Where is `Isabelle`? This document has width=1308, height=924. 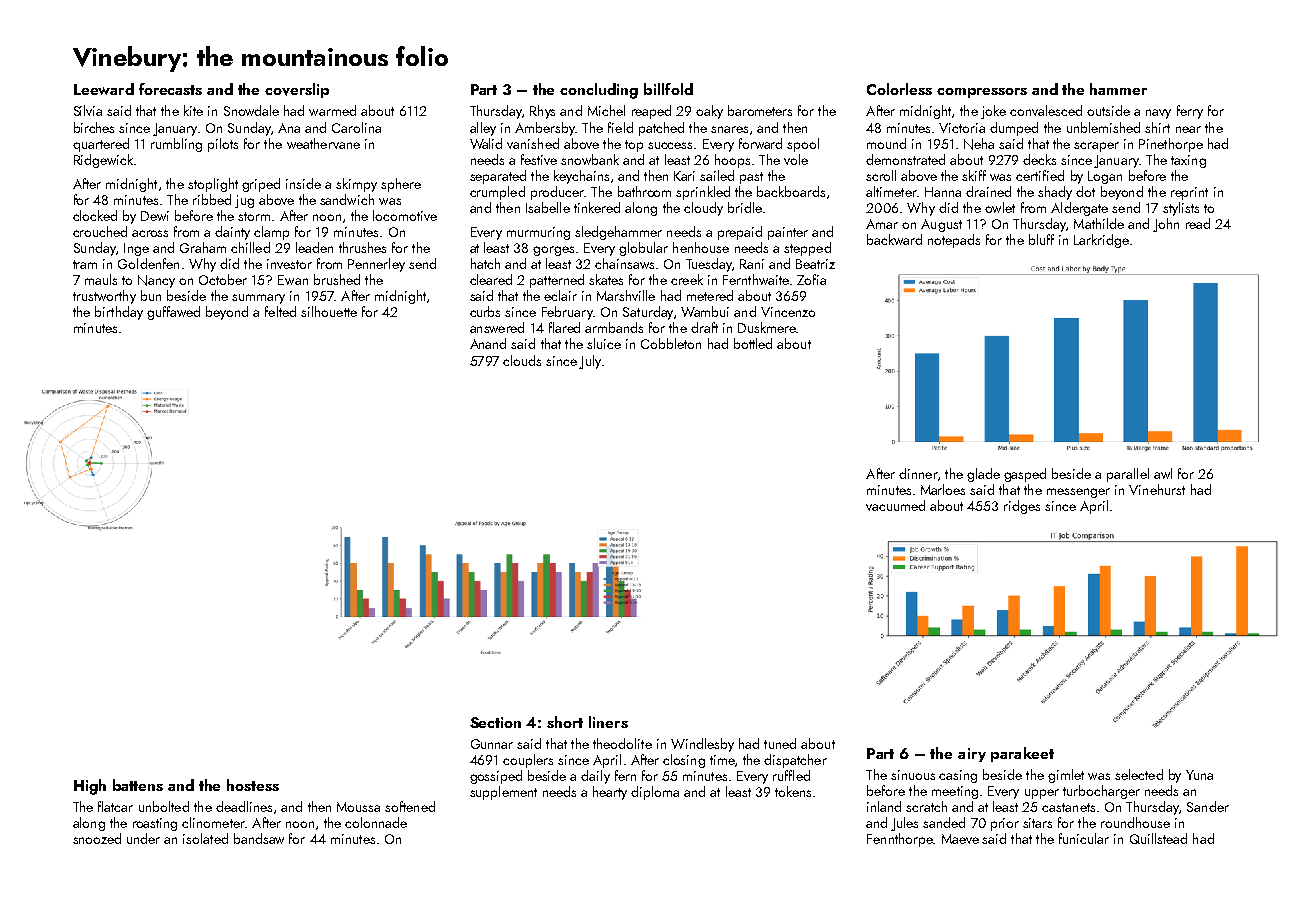 Isabelle is located at coordinates (548, 207).
